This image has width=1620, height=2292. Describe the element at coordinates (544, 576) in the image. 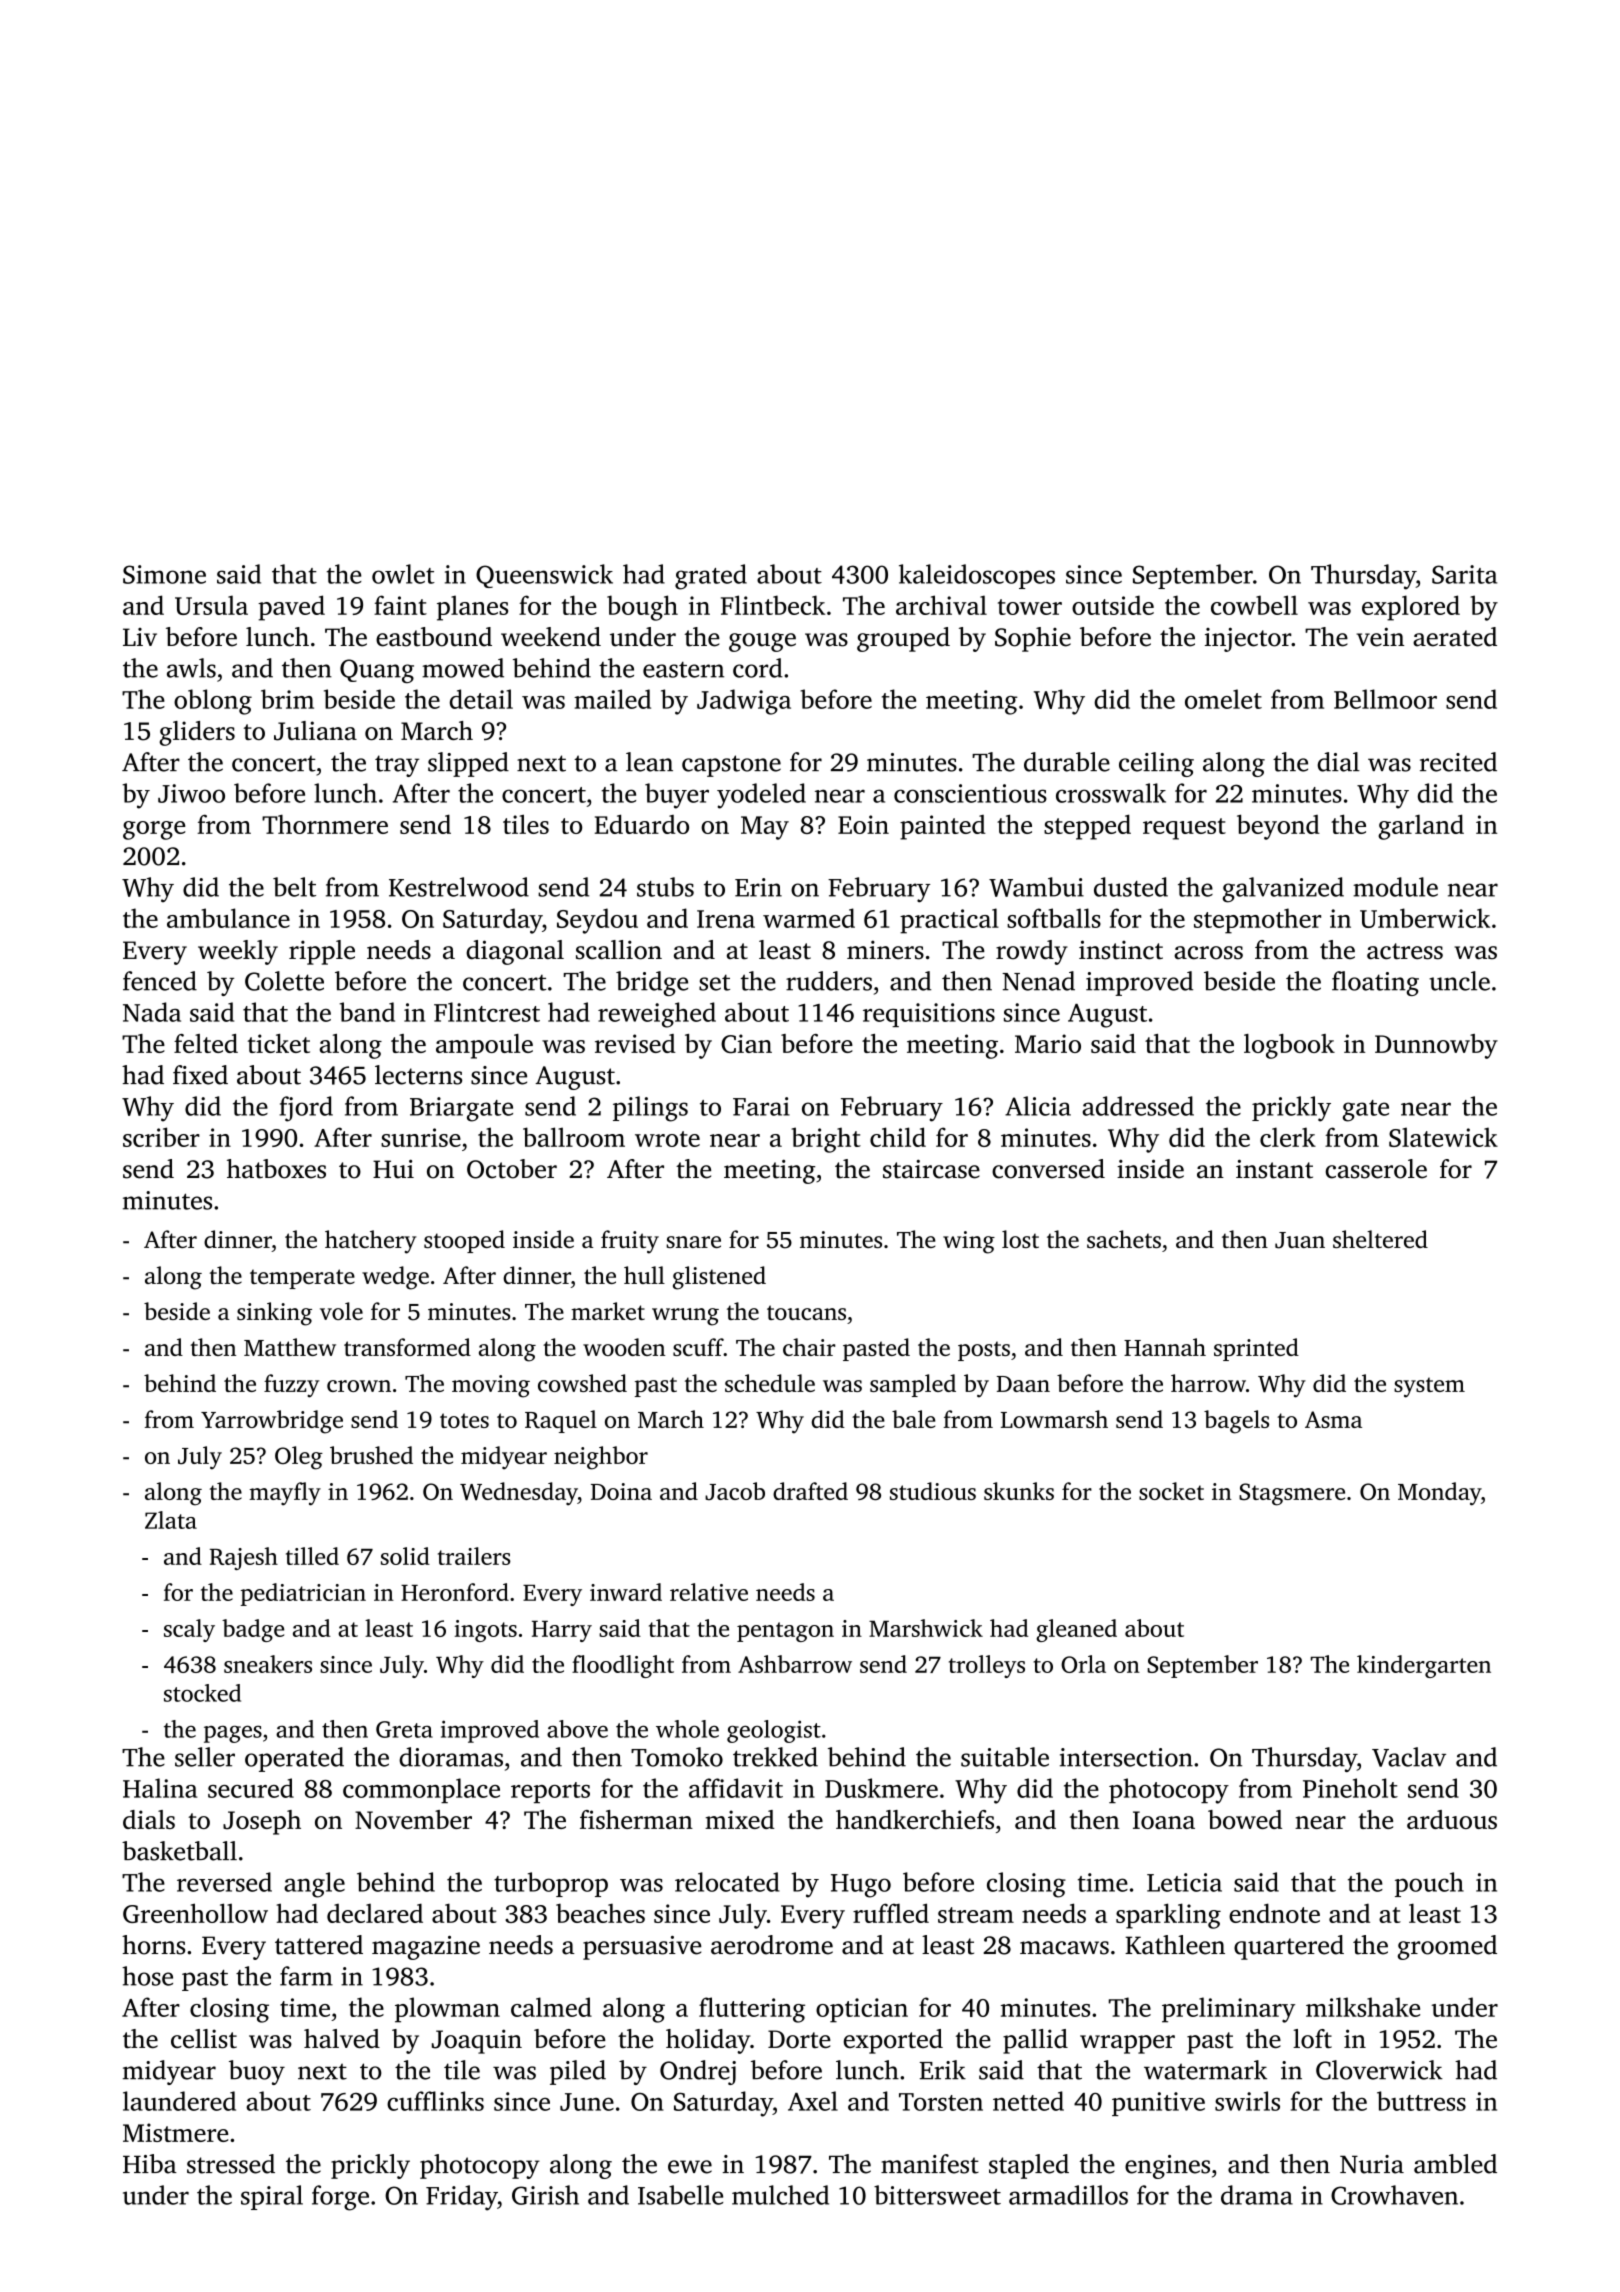

I see `Queenswick` at that location.
